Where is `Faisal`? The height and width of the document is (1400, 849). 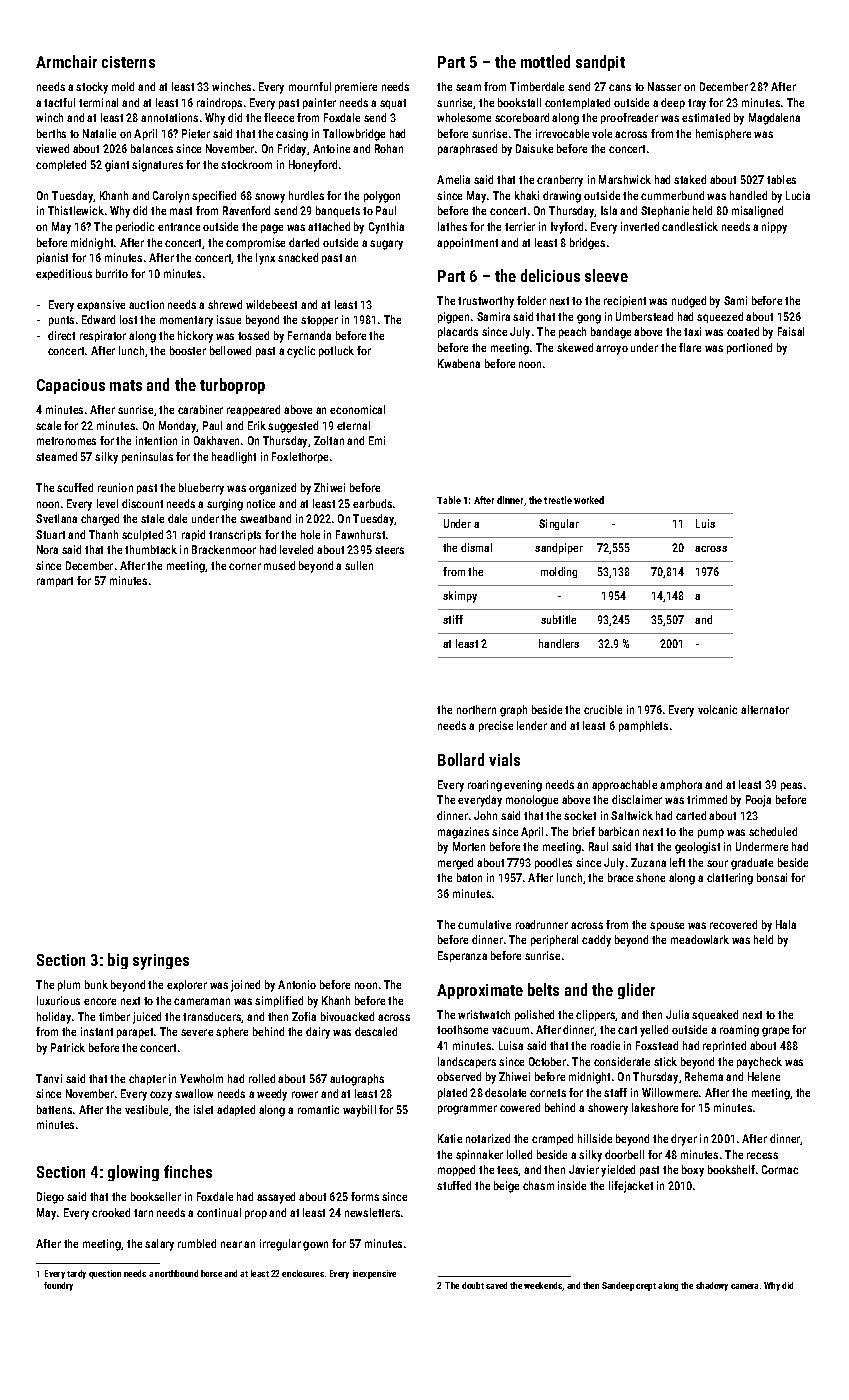
Faisal is located at coordinates (791, 331).
